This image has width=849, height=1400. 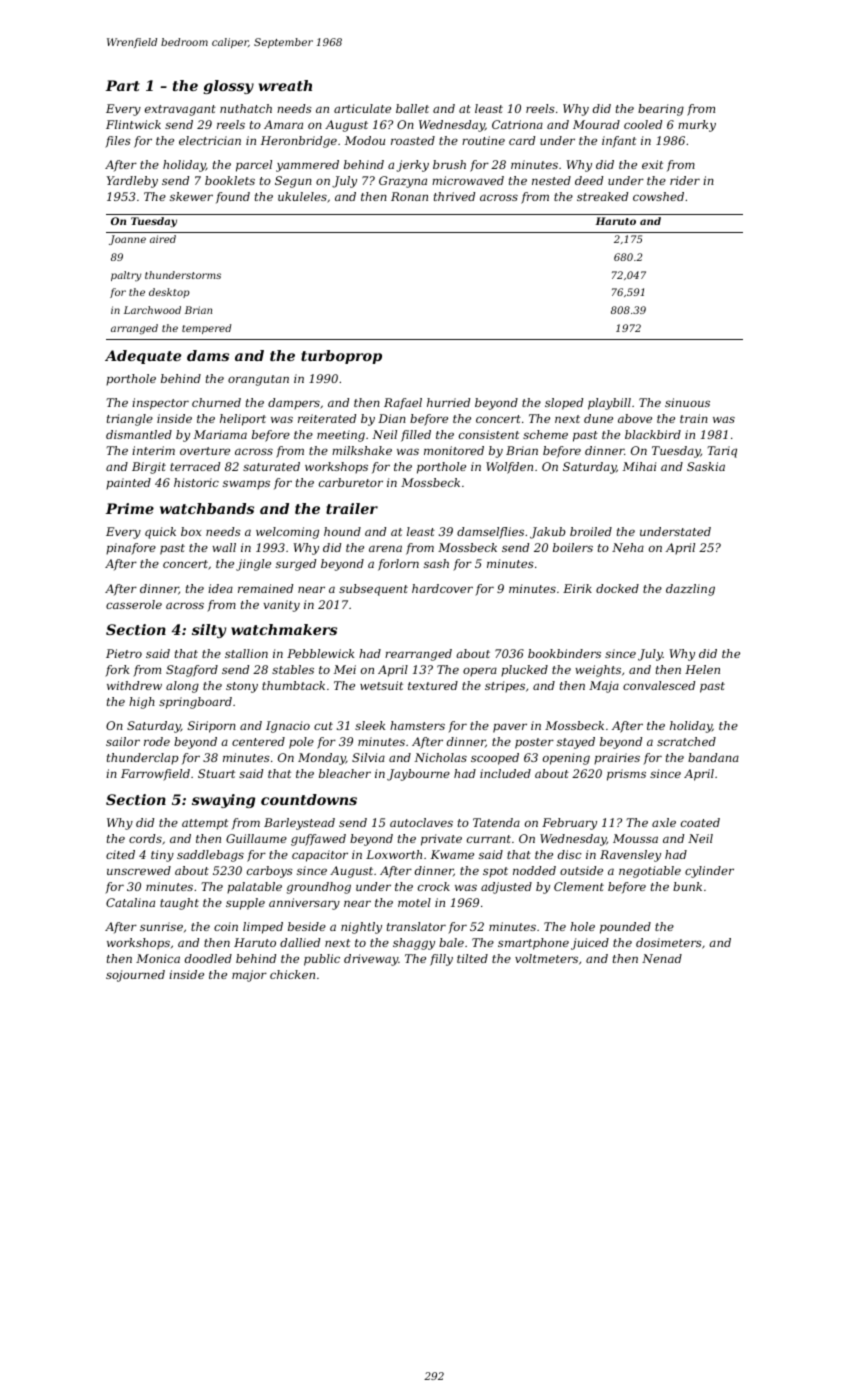 What do you see at coordinates (418, 775) in the image?
I see `Jaybourne` at bounding box center [418, 775].
